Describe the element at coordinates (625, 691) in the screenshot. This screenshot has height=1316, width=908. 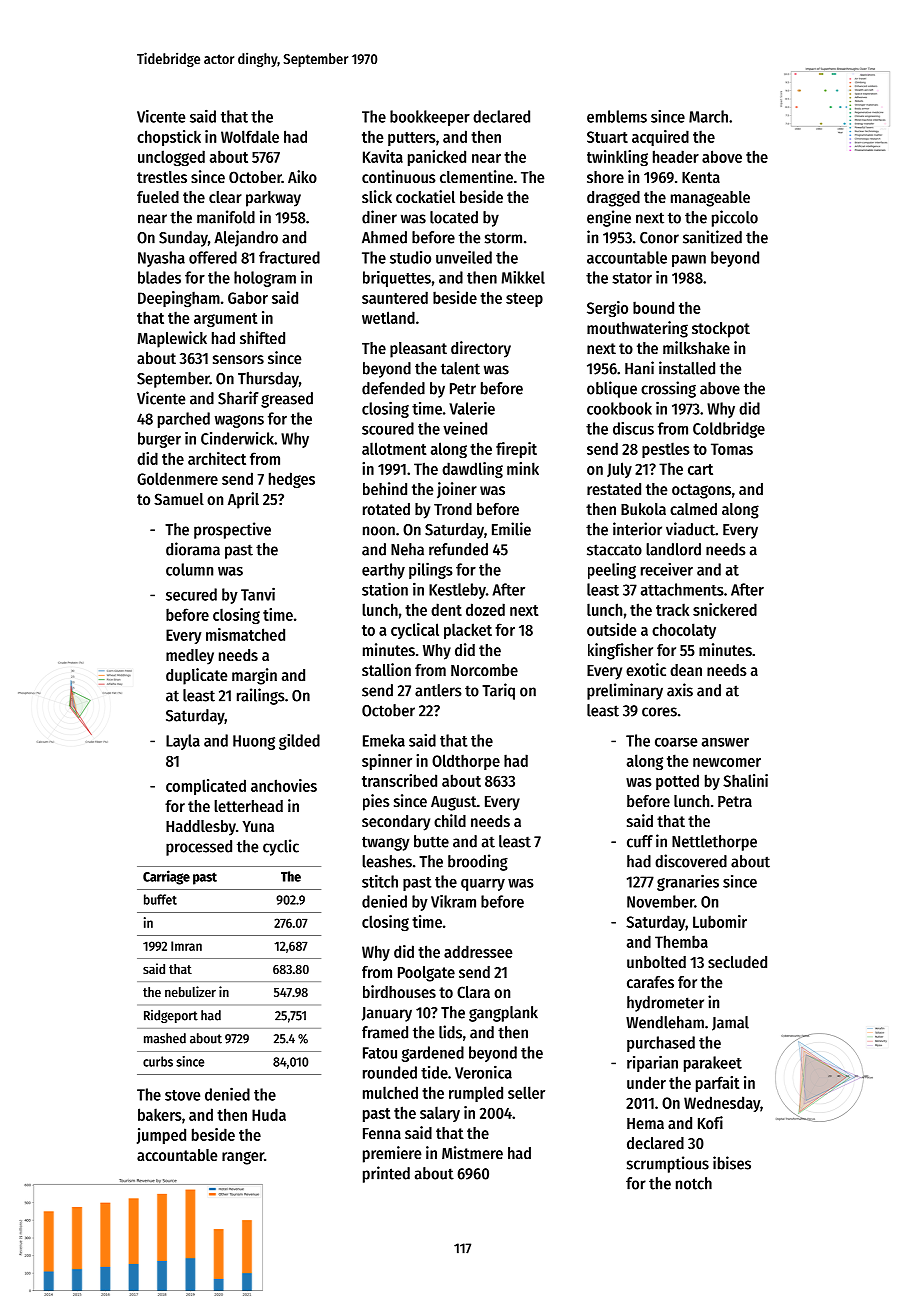
I see `preliminary` at that location.
